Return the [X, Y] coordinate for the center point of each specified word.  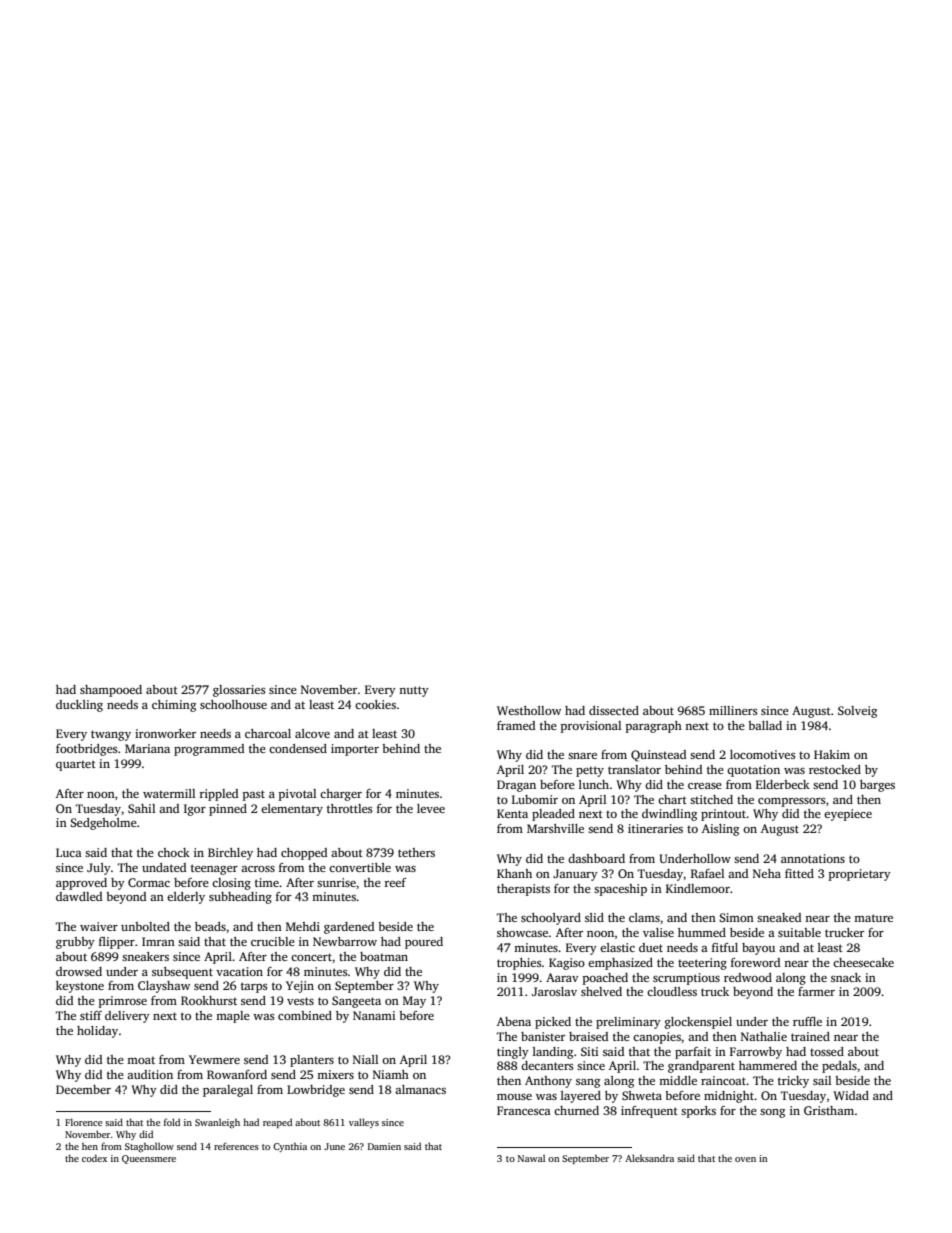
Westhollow [529, 710]
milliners [733, 710]
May [414, 1002]
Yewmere [214, 1059]
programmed [209, 750]
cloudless [672, 991]
